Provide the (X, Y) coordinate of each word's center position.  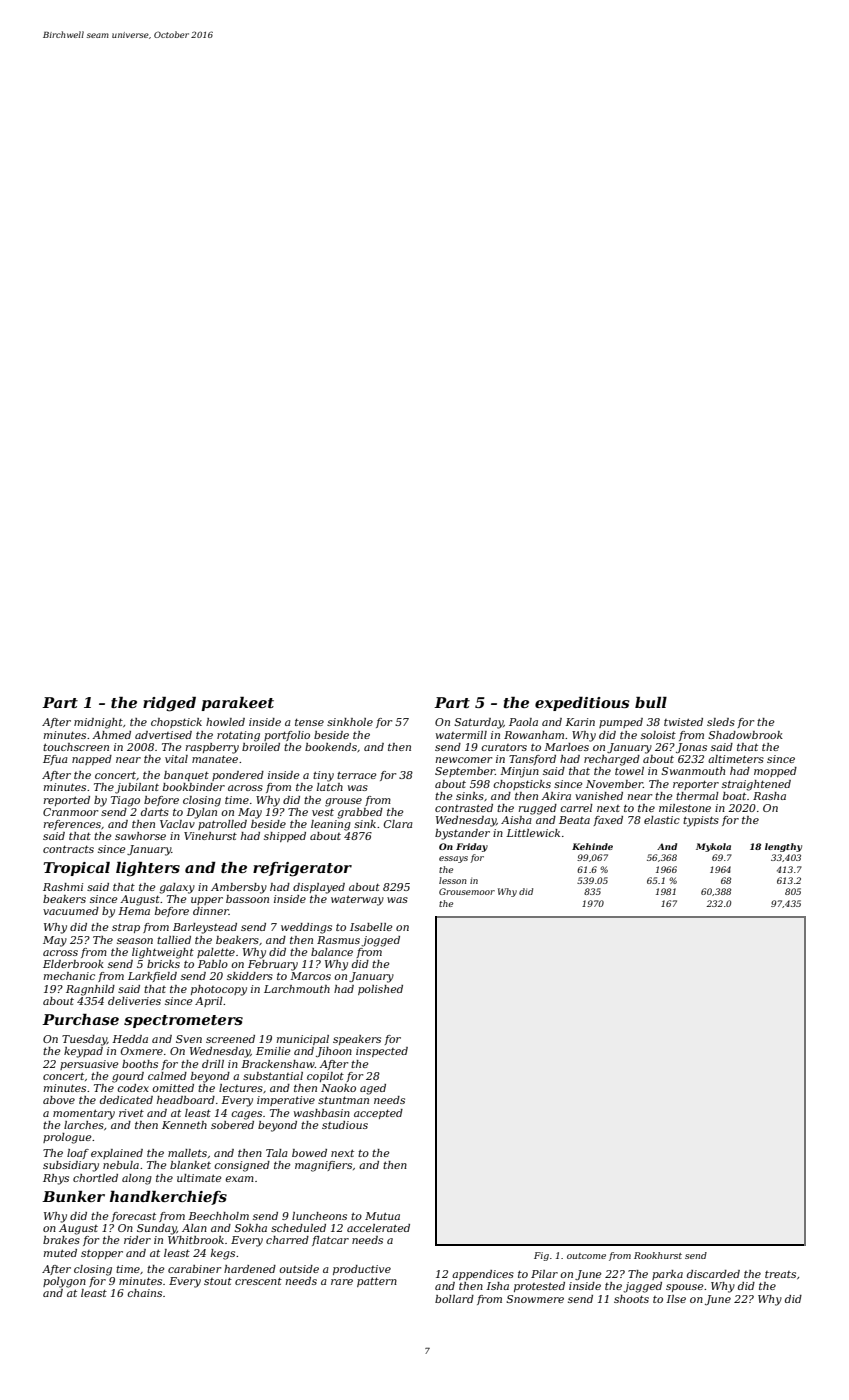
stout (218, 1281)
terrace (357, 775)
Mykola (713, 847)
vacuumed (71, 911)
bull (651, 702)
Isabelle (371, 927)
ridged (169, 704)
